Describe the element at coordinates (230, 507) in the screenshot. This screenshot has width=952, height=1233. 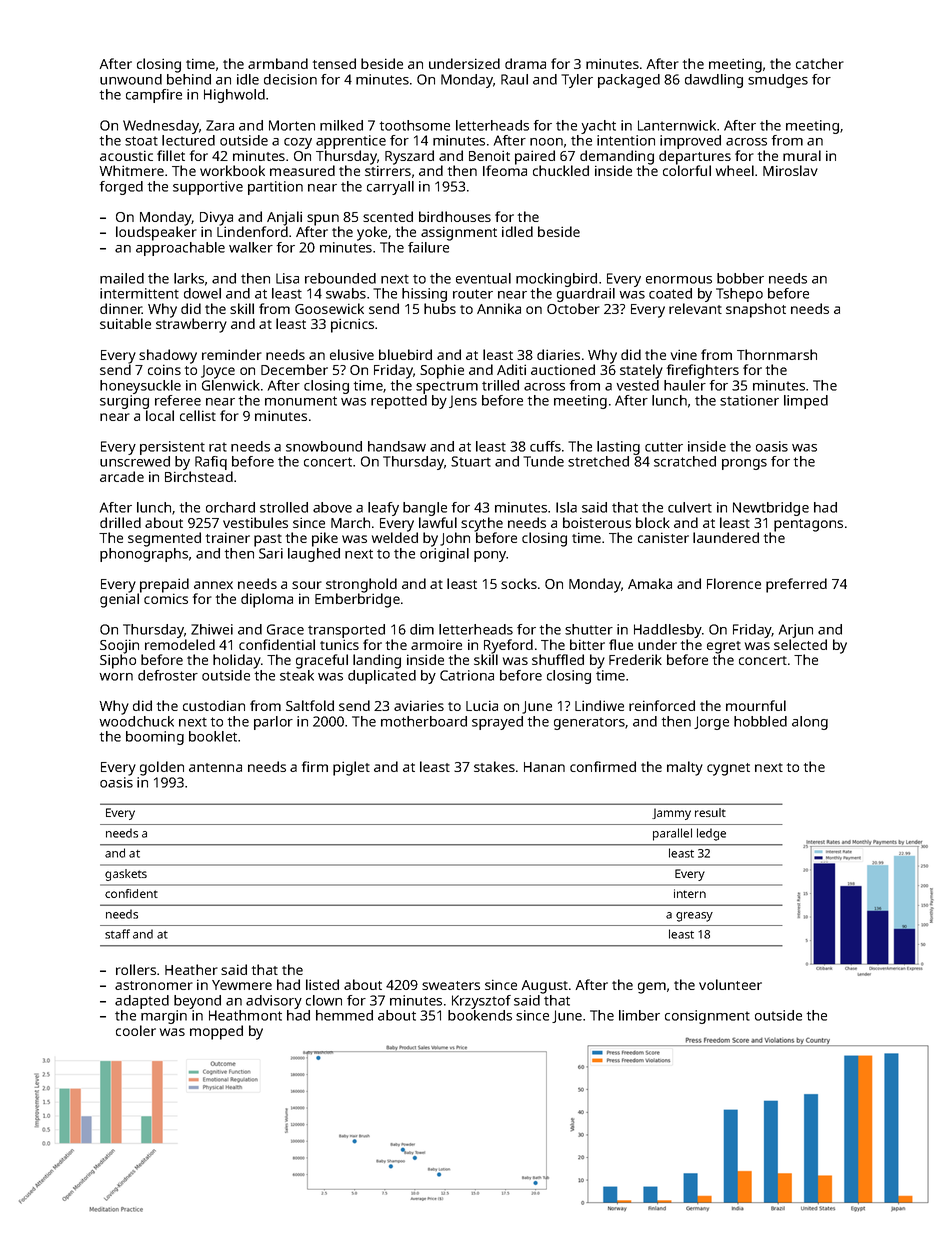
I see `orchard` at that location.
